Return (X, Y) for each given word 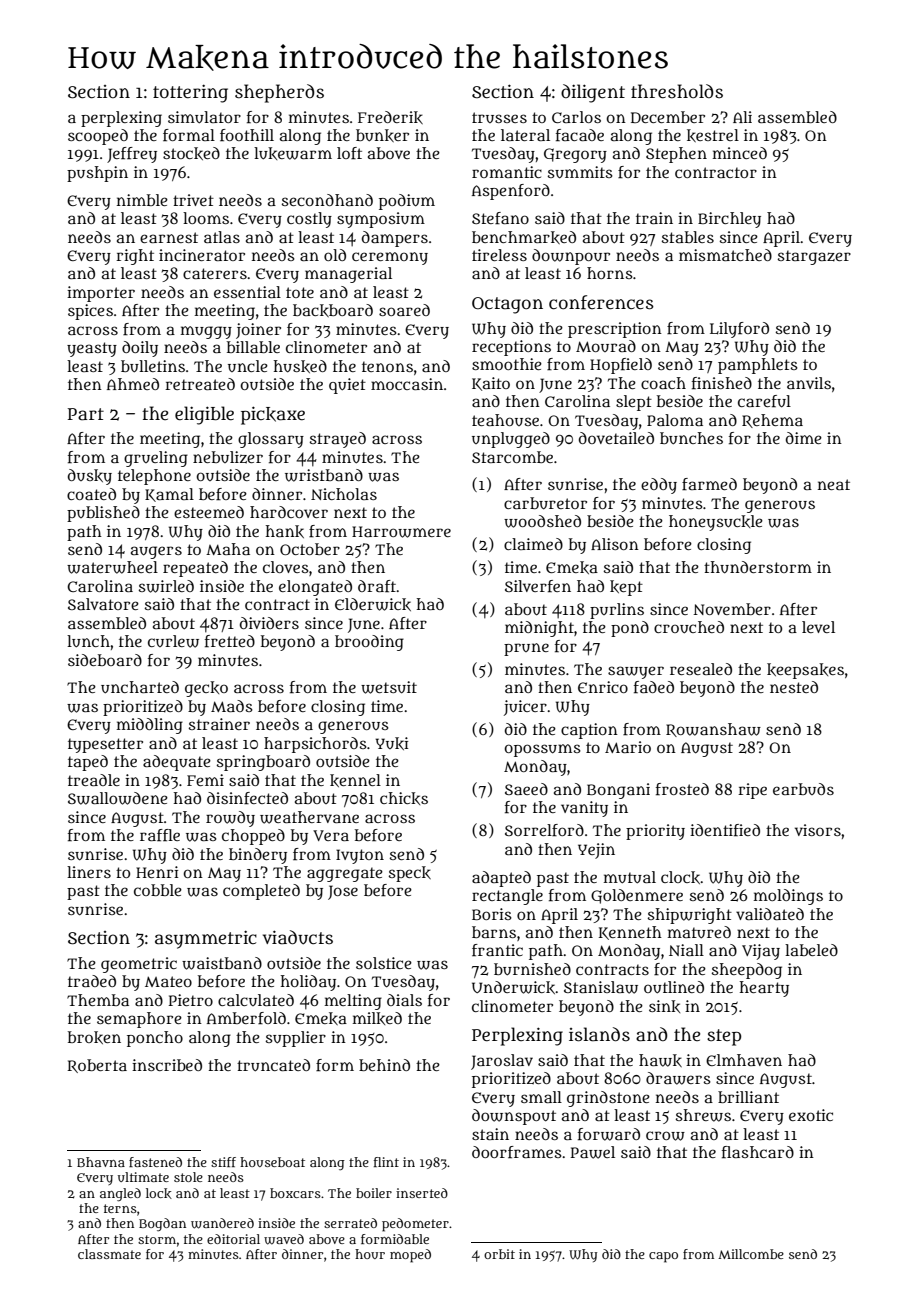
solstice (384, 963)
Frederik (390, 117)
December (668, 117)
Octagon (507, 305)
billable (253, 347)
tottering (190, 93)
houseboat (272, 1162)
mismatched (725, 255)
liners (89, 872)
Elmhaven (744, 1060)
